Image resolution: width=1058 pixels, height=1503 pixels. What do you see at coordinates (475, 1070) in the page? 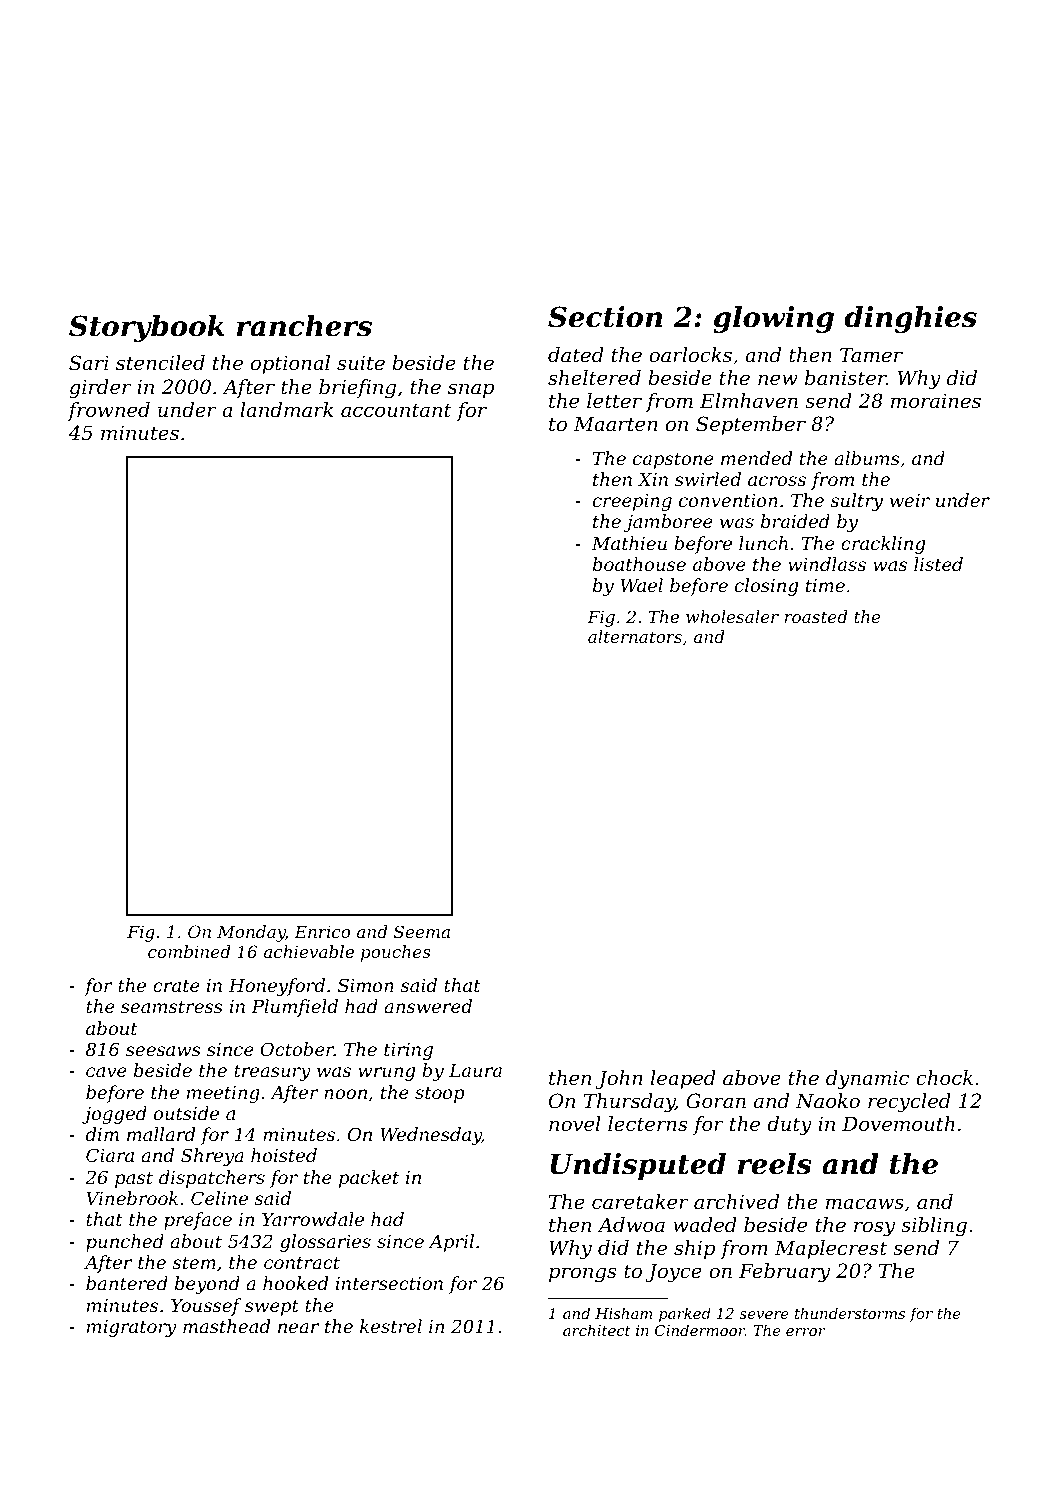
I see `Laura` at bounding box center [475, 1070].
